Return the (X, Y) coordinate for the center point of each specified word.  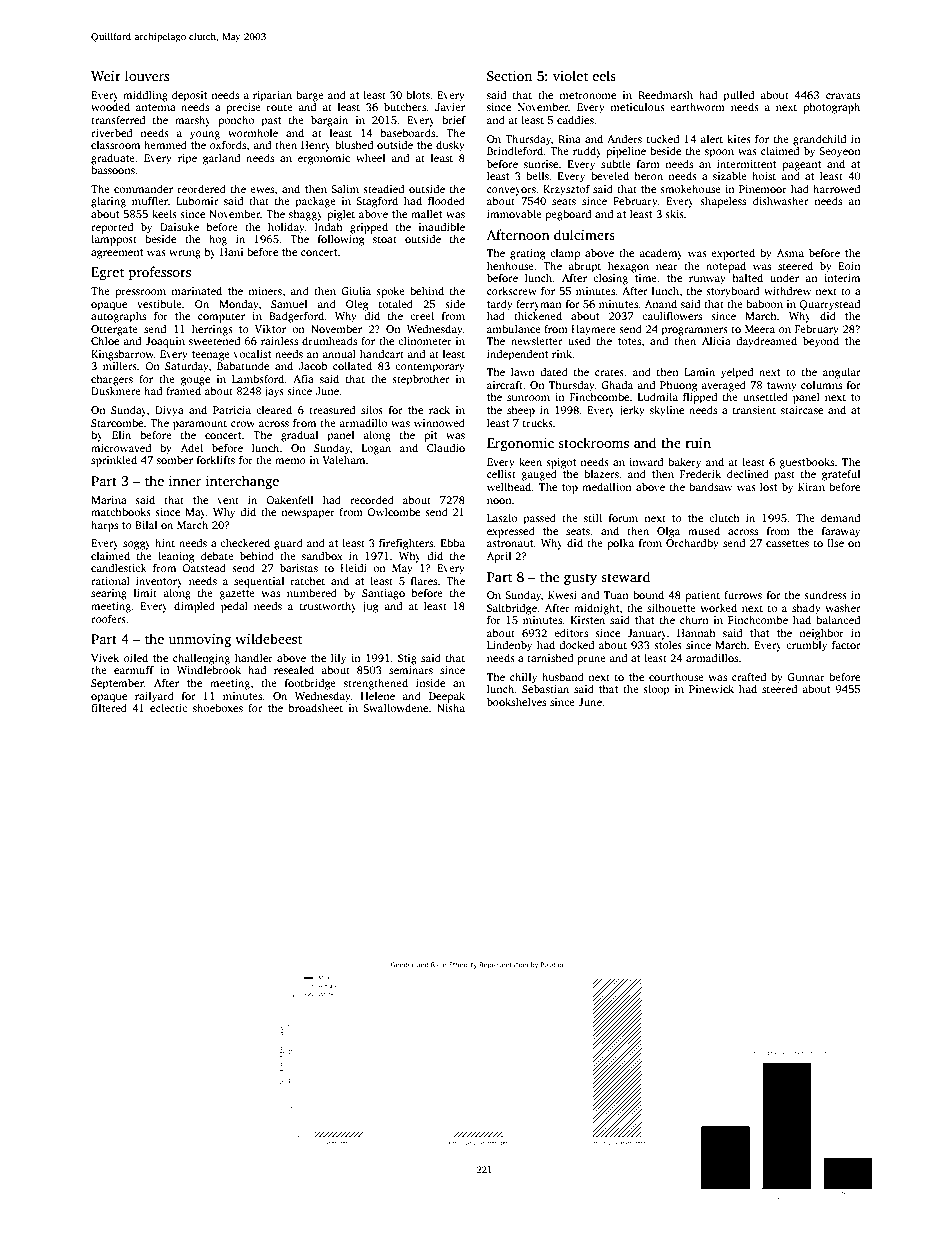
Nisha (451, 707)
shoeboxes (218, 707)
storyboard (732, 292)
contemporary (430, 368)
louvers (147, 75)
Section (509, 76)
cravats (843, 95)
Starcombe (117, 422)
